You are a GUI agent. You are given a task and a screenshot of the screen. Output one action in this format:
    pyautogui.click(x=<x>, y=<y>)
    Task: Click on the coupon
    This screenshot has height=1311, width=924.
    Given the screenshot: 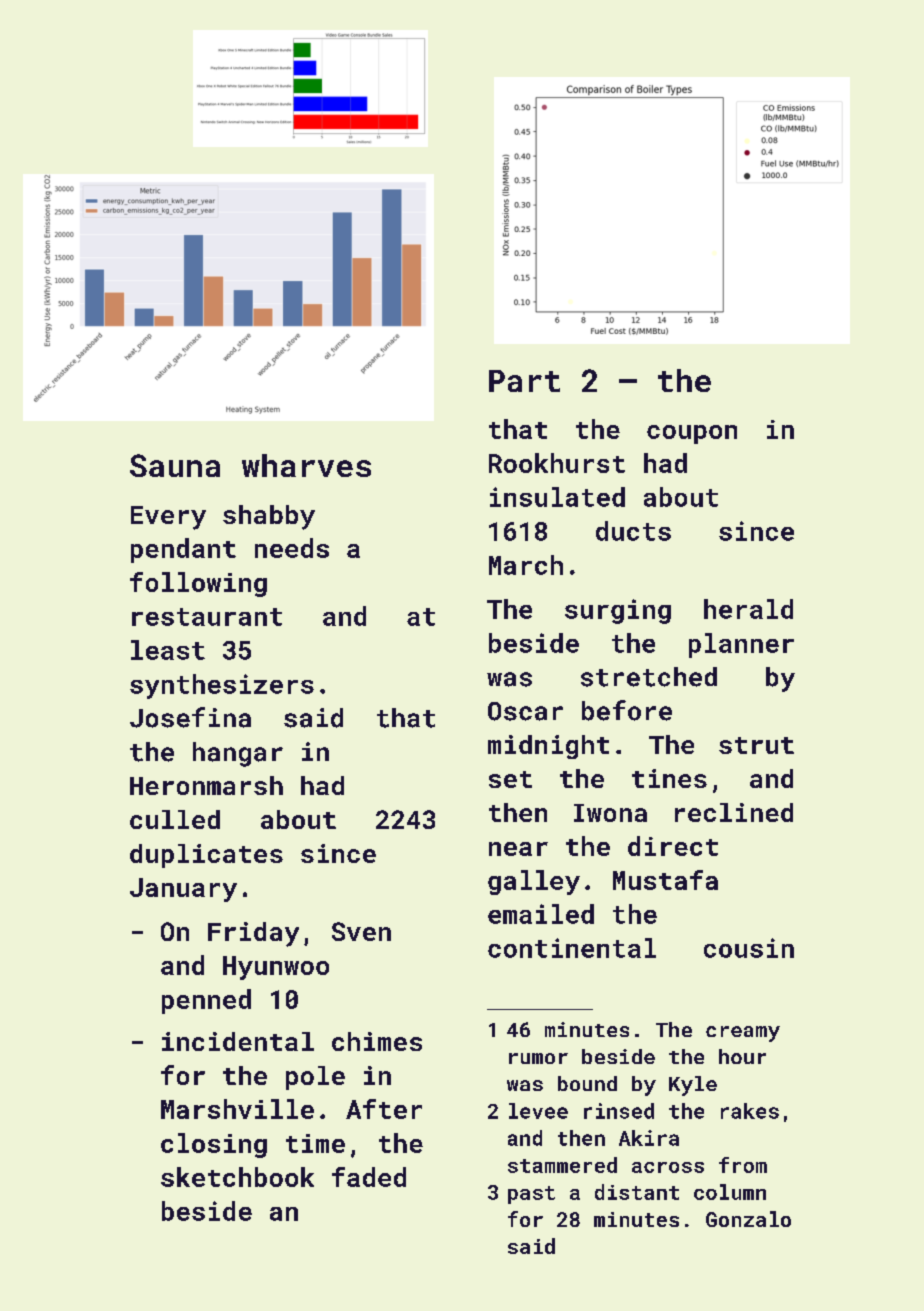 What is the action you would take?
    pyautogui.click(x=692, y=434)
